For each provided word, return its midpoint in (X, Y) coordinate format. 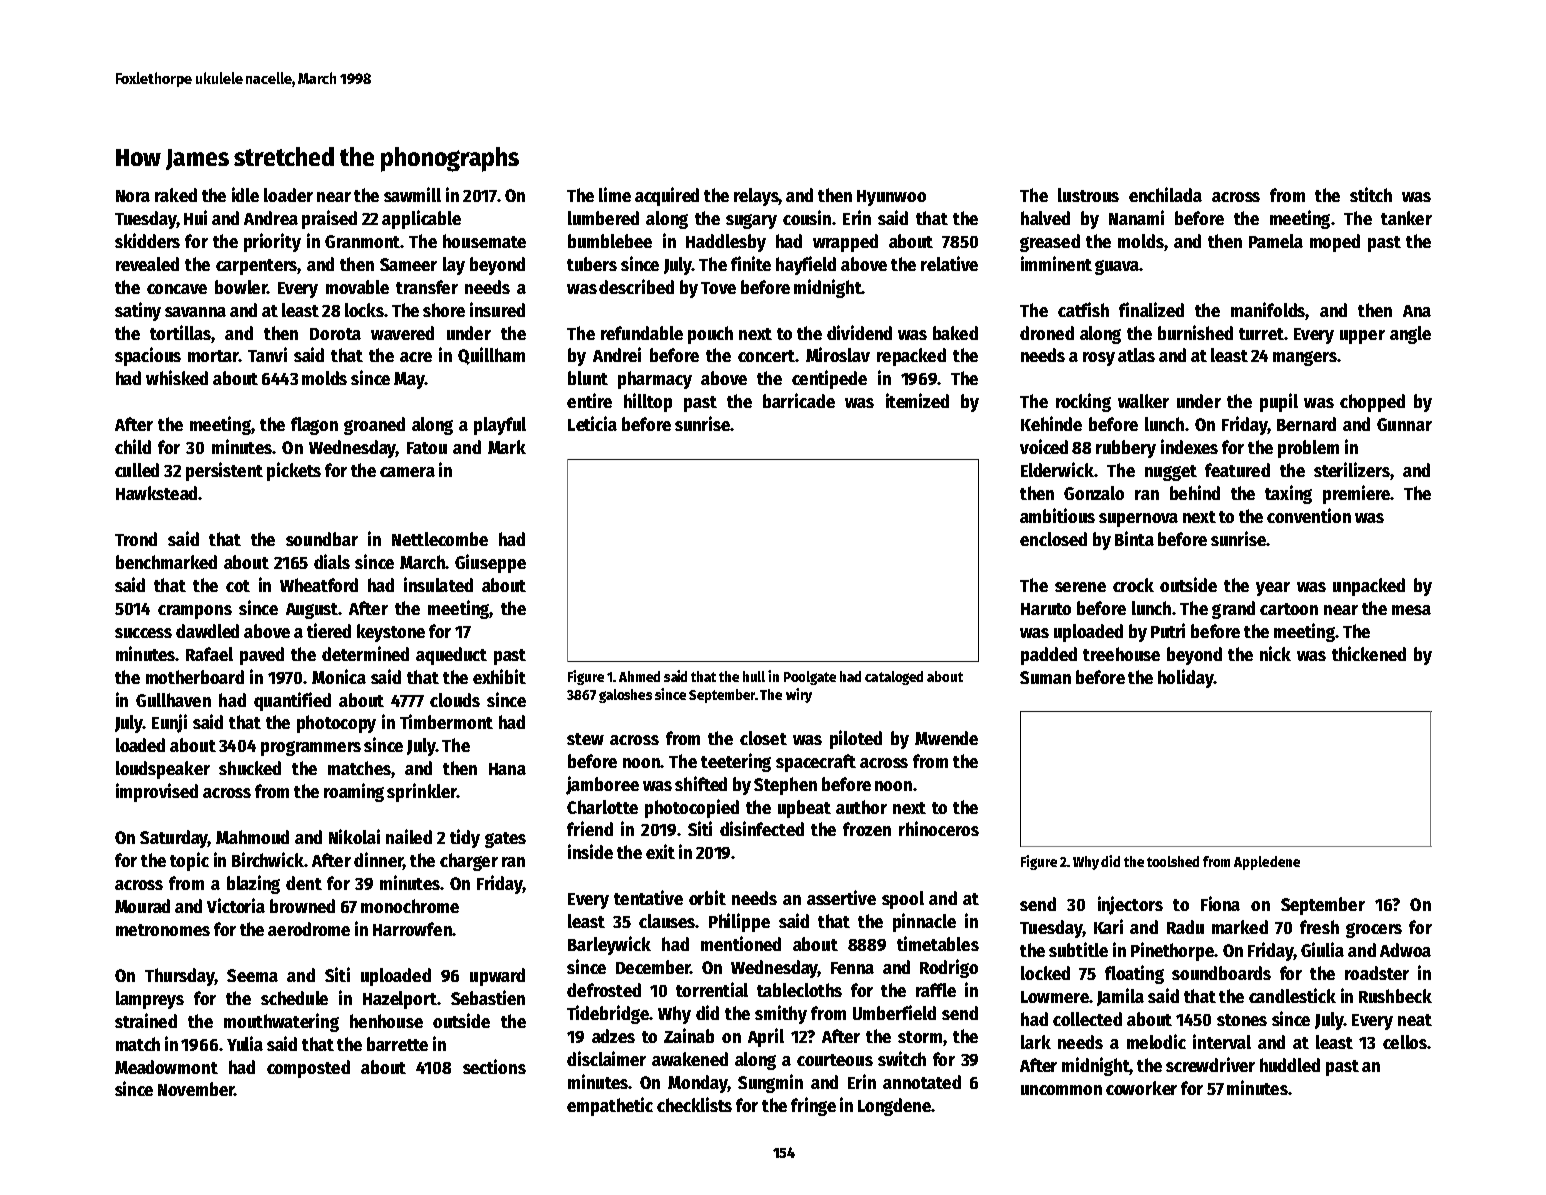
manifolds (1268, 309)
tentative (648, 897)
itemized (917, 400)
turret (1261, 334)
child (133, 446)
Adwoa (1405, 950)
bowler (241, 287)
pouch (710, 335)
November (196, 1089)
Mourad (142, 906)
